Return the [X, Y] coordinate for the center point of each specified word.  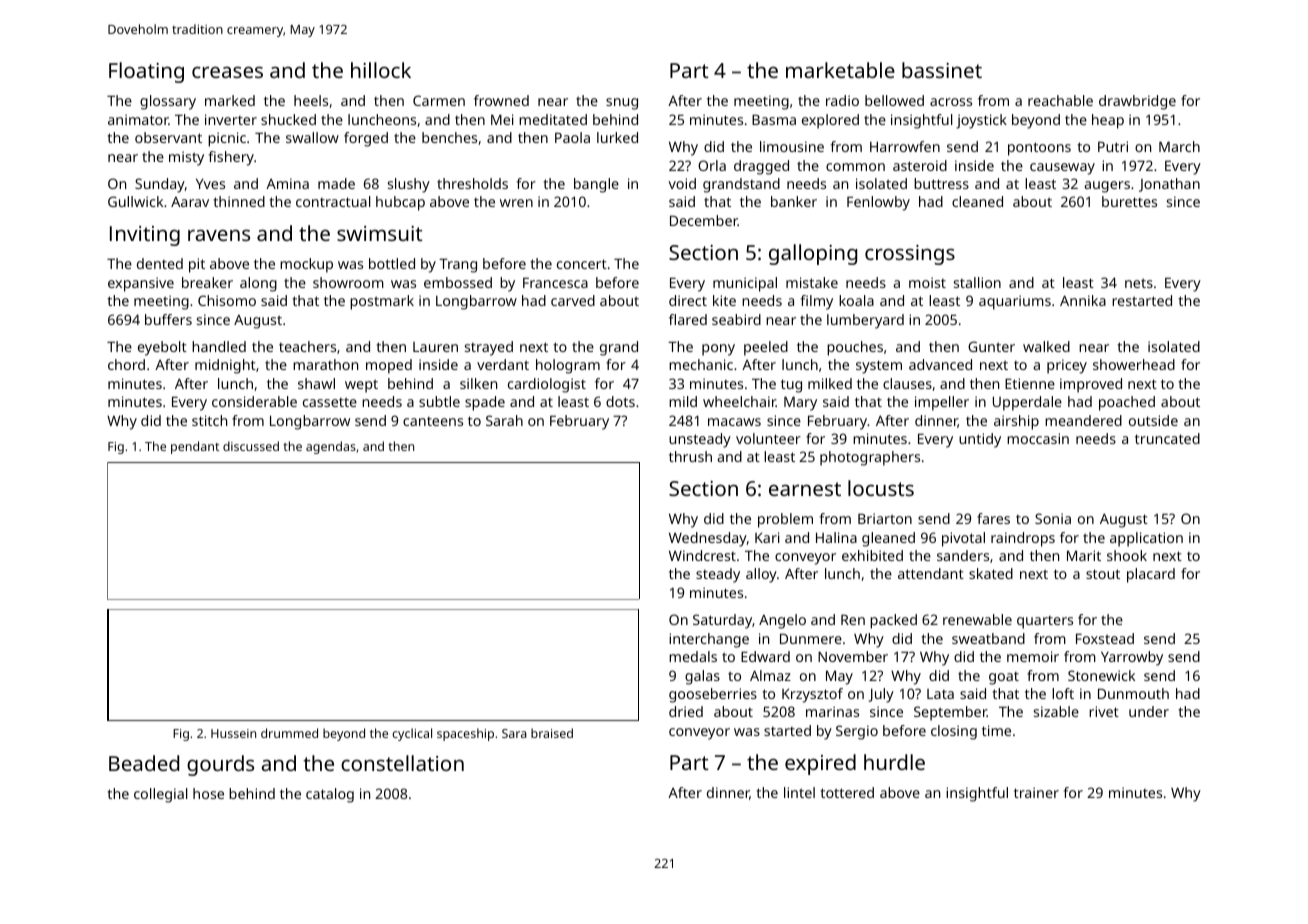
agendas [331, 447]
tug [791, 386]
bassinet [942, 70]
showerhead [1134, 364]
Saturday [722, 621]
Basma [774, 119]
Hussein [233, 733]
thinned [239, 201]
